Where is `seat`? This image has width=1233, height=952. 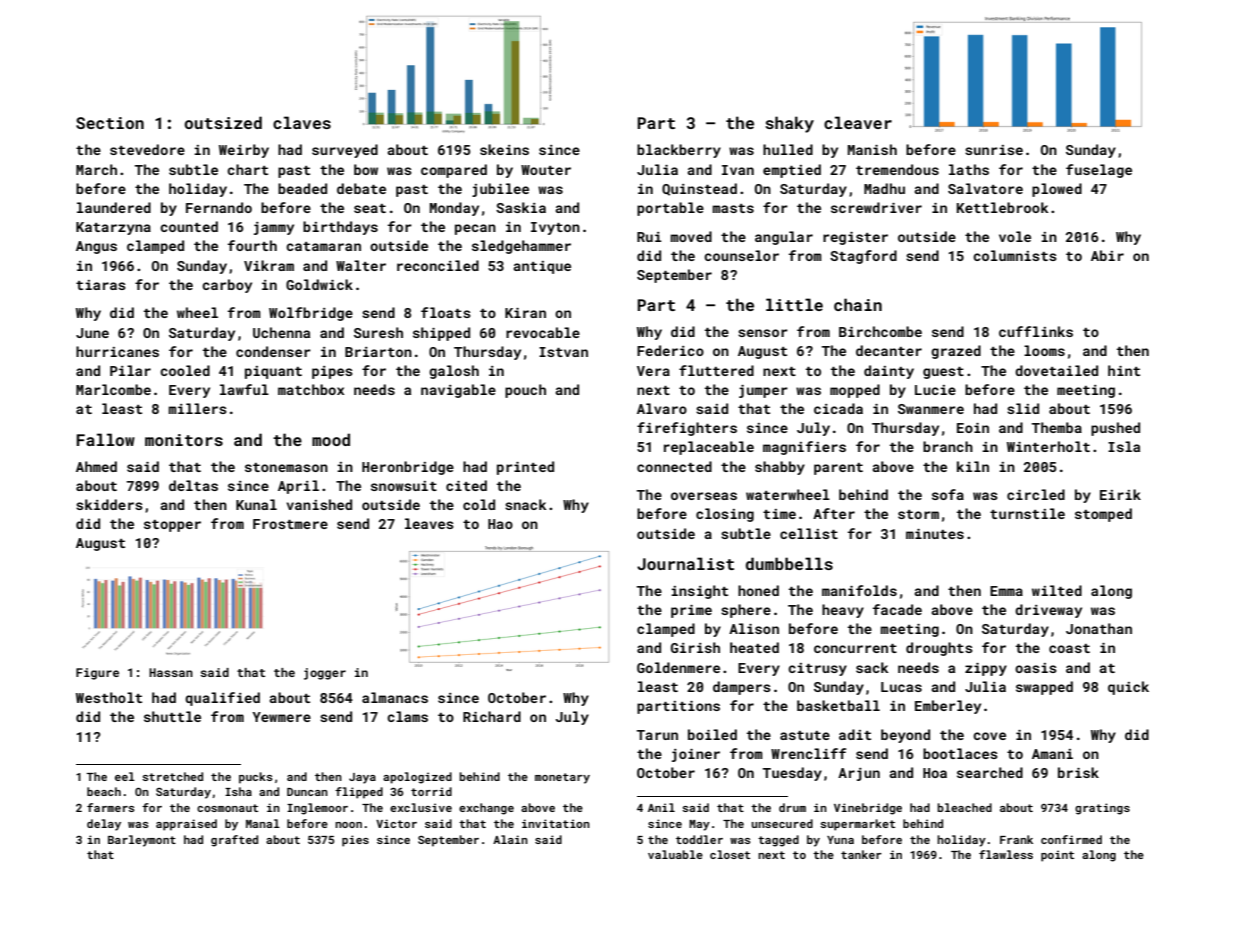 seat is located at coordinates (370, 208).
